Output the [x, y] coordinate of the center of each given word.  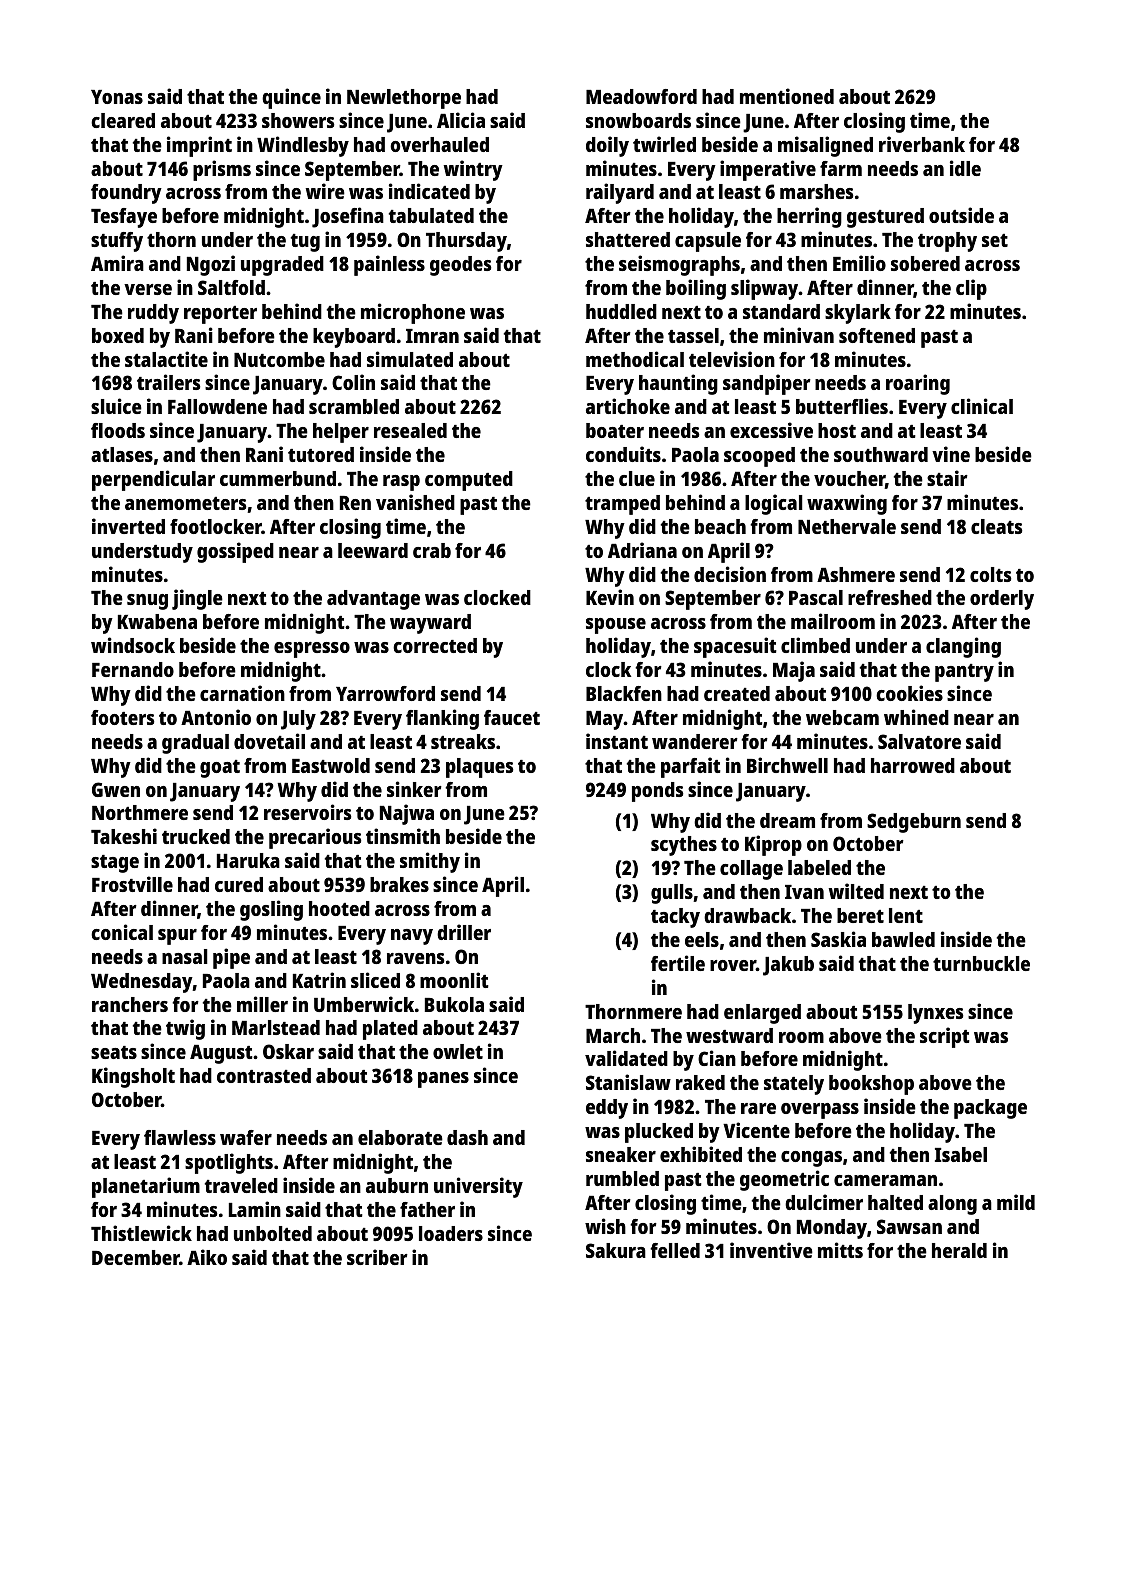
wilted [856, 891]
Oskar [288, 1051]
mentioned [787, 96]
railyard [620, 193]
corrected [435, 645]
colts [990, 574]
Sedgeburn [914, 823]
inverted [128, 526]
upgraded [282, 266]
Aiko [207, 1257]
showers [298, 120]
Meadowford [641, 96]
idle [965, 168]
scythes [684, 846]
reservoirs [307, 812]
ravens [415, 958]
